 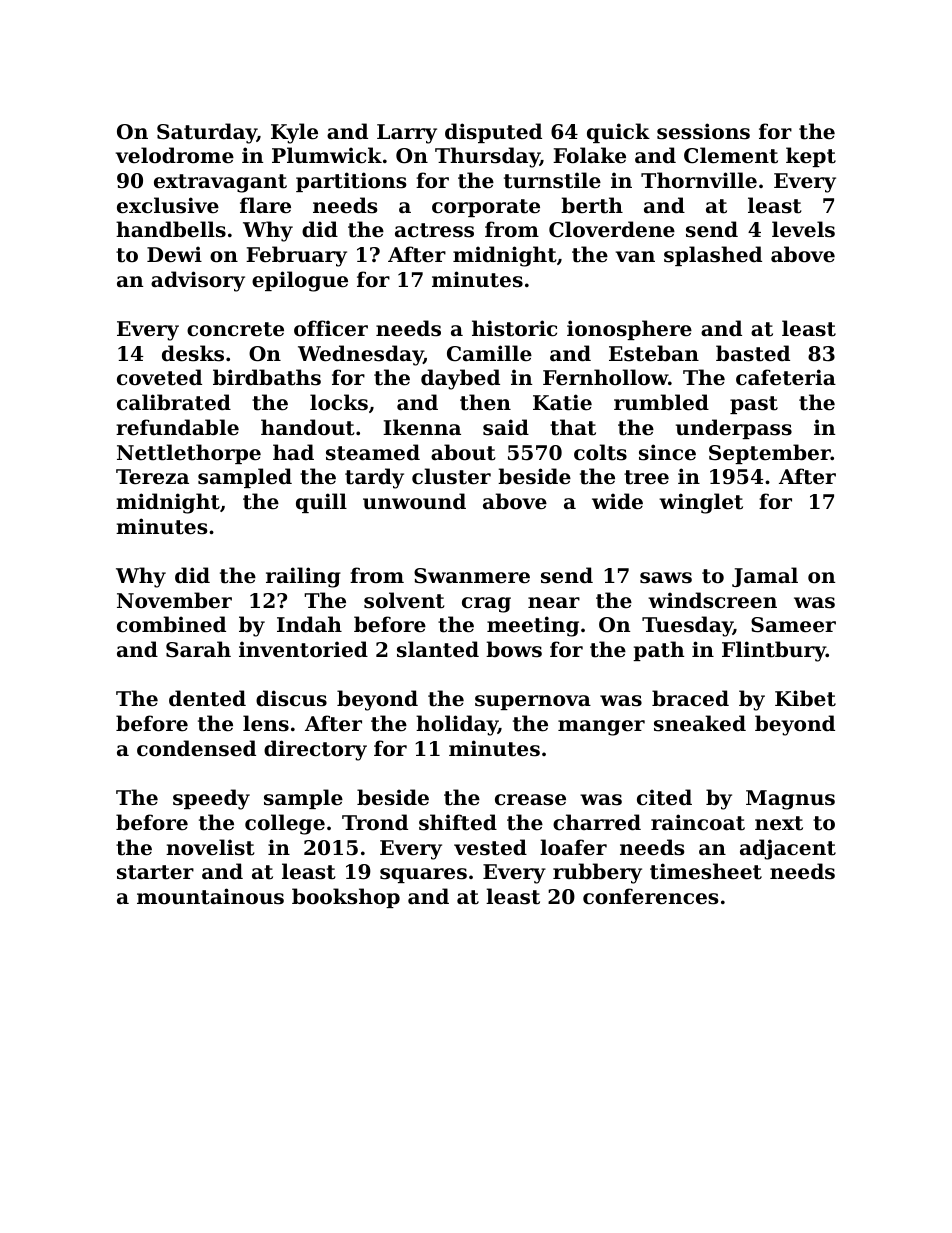 What do you see at coordinates (422, 427) in the screenshot?
I see `Ikenna` at bounding box center [422, 427].
